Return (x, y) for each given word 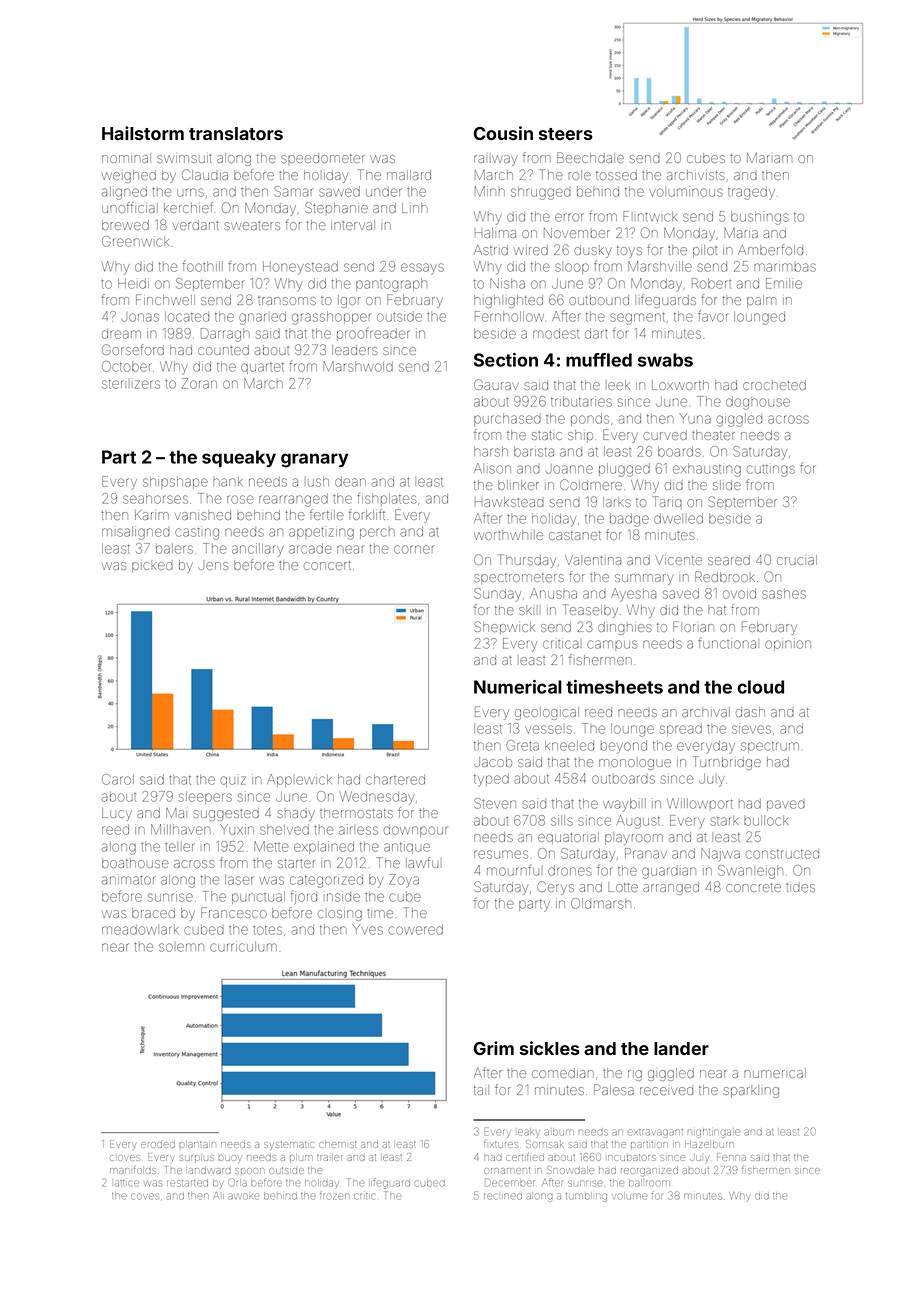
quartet (262, 368)
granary (314, 460)
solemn (181, 947)
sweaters (252, 225)
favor (713, 316)
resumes (501, 854)
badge (629, 520)
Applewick (299, 780)
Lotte (623, 887)
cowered (415, 929)
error (569, 217)
